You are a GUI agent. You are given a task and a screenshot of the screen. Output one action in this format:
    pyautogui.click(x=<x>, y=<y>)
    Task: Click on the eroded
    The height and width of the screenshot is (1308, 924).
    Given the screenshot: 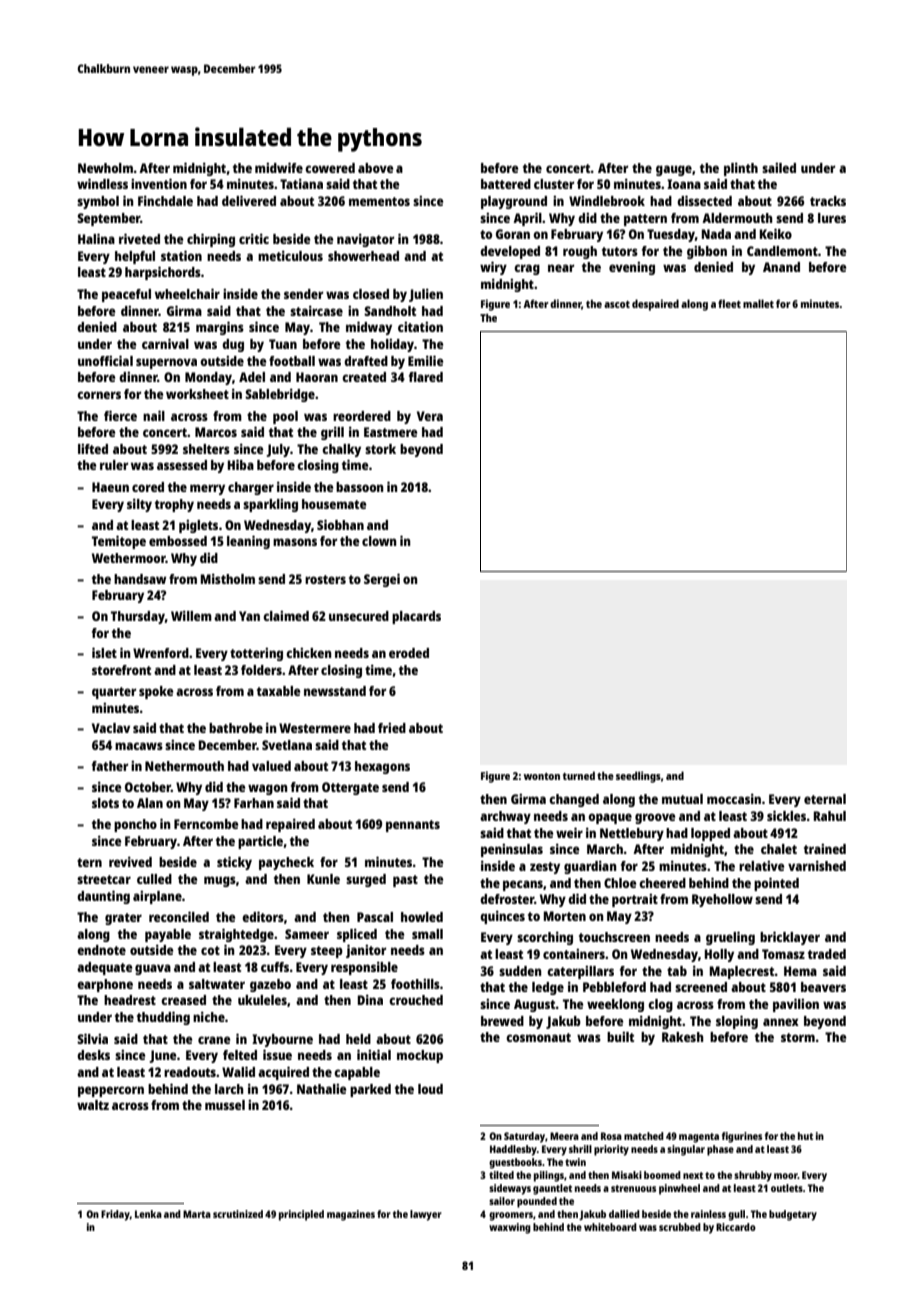 What is the action you would take?
    pyautogui.click(x=409, y=653)
